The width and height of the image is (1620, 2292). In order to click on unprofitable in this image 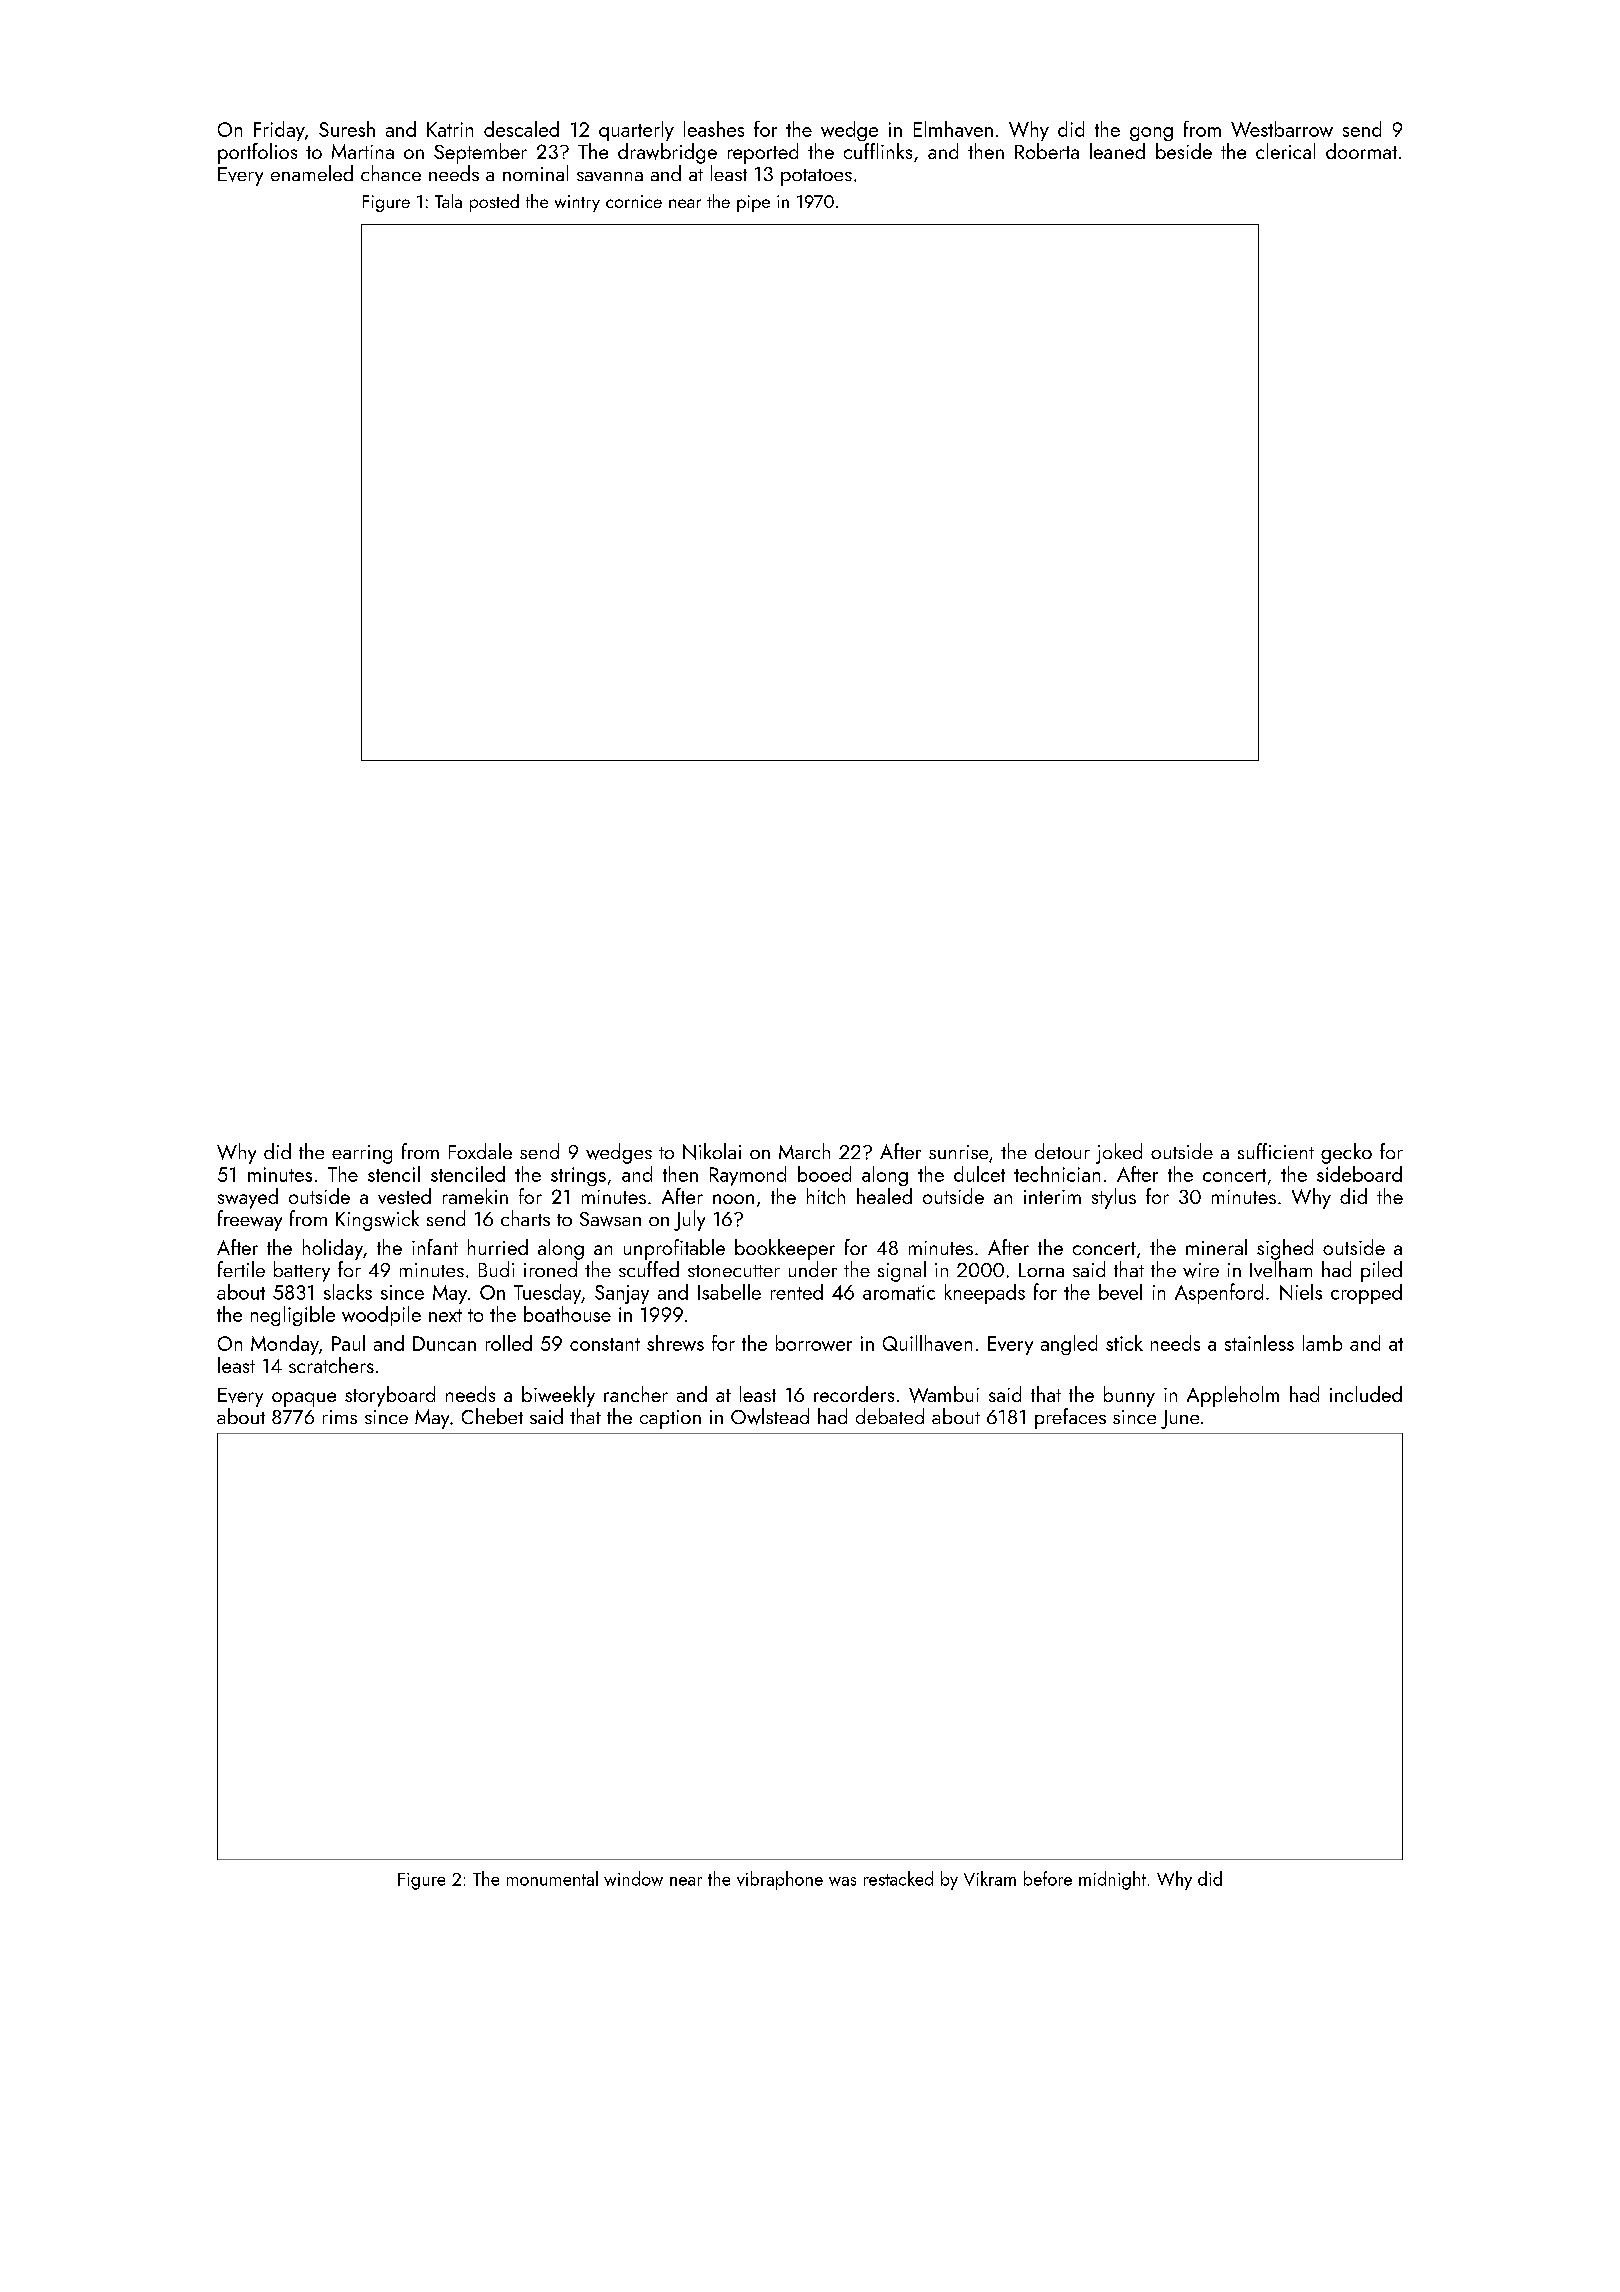, I will do `click(674, 1249)`.
